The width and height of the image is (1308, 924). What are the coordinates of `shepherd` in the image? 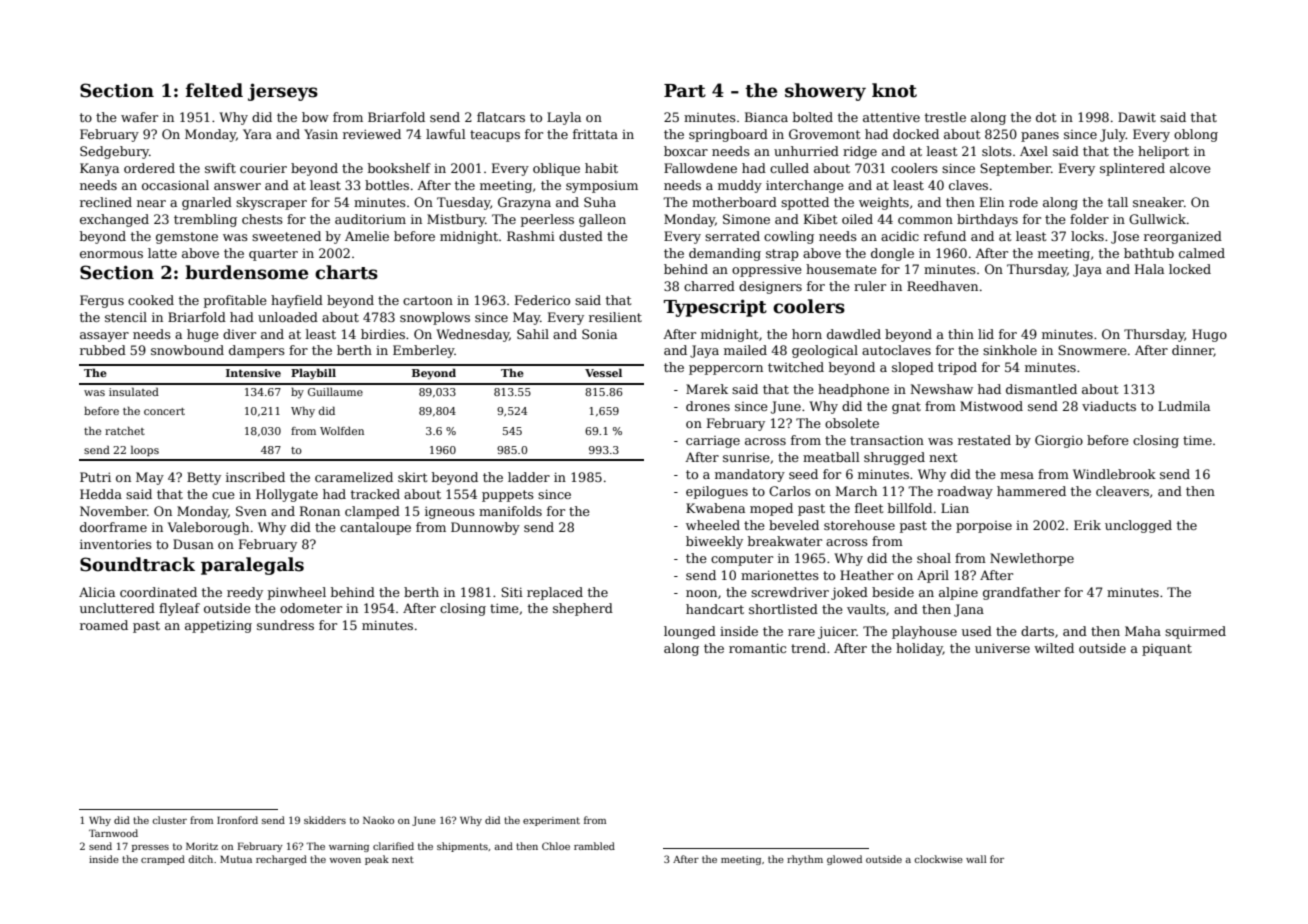 It's located at (583, 609).
